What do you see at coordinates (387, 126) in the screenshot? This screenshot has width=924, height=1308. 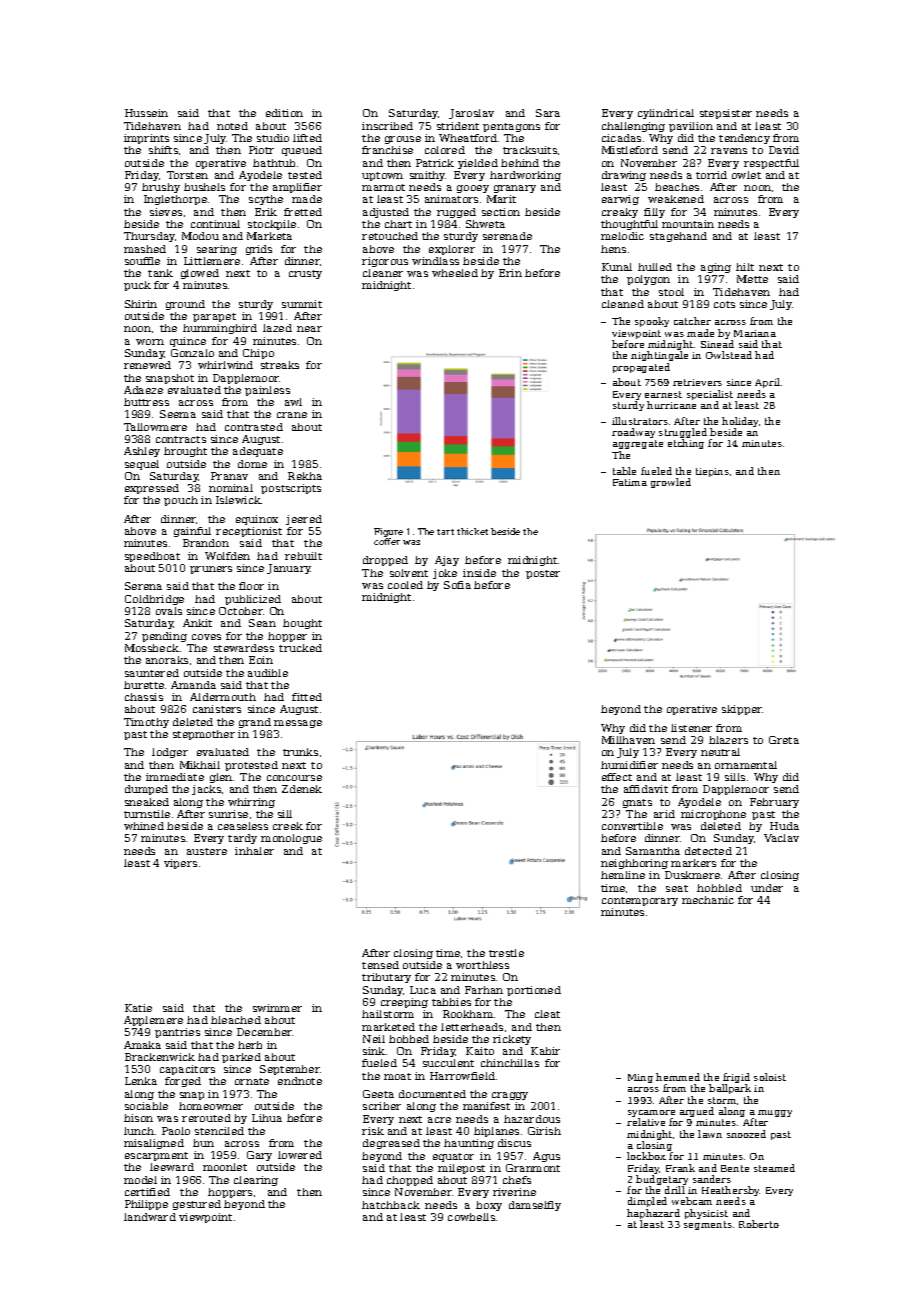 I see `inscribed` at bounding box center [387, 126].
